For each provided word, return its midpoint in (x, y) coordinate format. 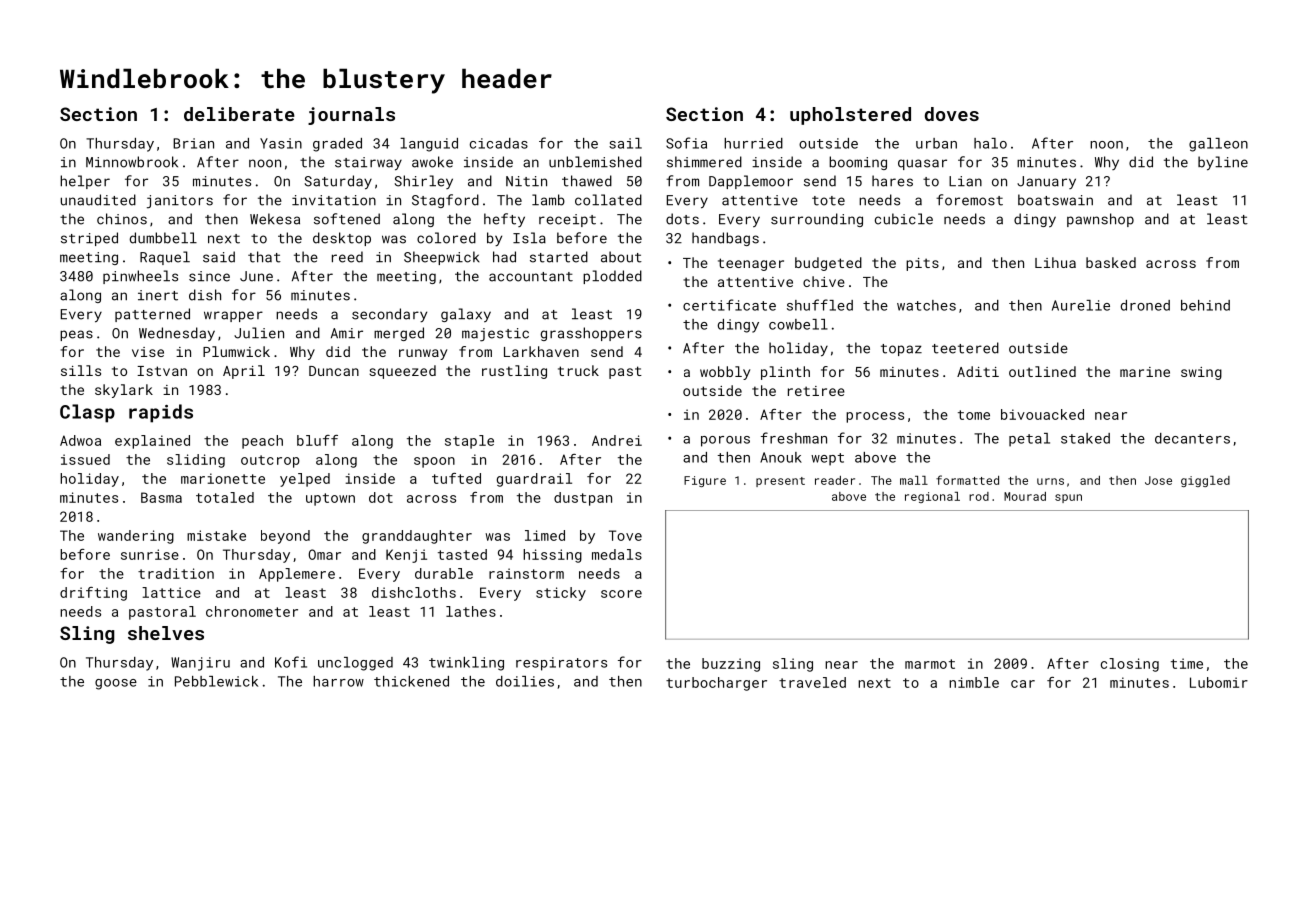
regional (932, 497)
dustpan (583, 499)
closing (1130, 665)
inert (158, 295)
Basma (161, 497)
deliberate (239, 114)
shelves (166, 633)
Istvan (162, 371)
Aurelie (1081, 305)
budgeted (828, 264)
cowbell (798, 324)
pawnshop (1100, 220)
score (621, 594)
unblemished (595, 162)
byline (1223, 163)
